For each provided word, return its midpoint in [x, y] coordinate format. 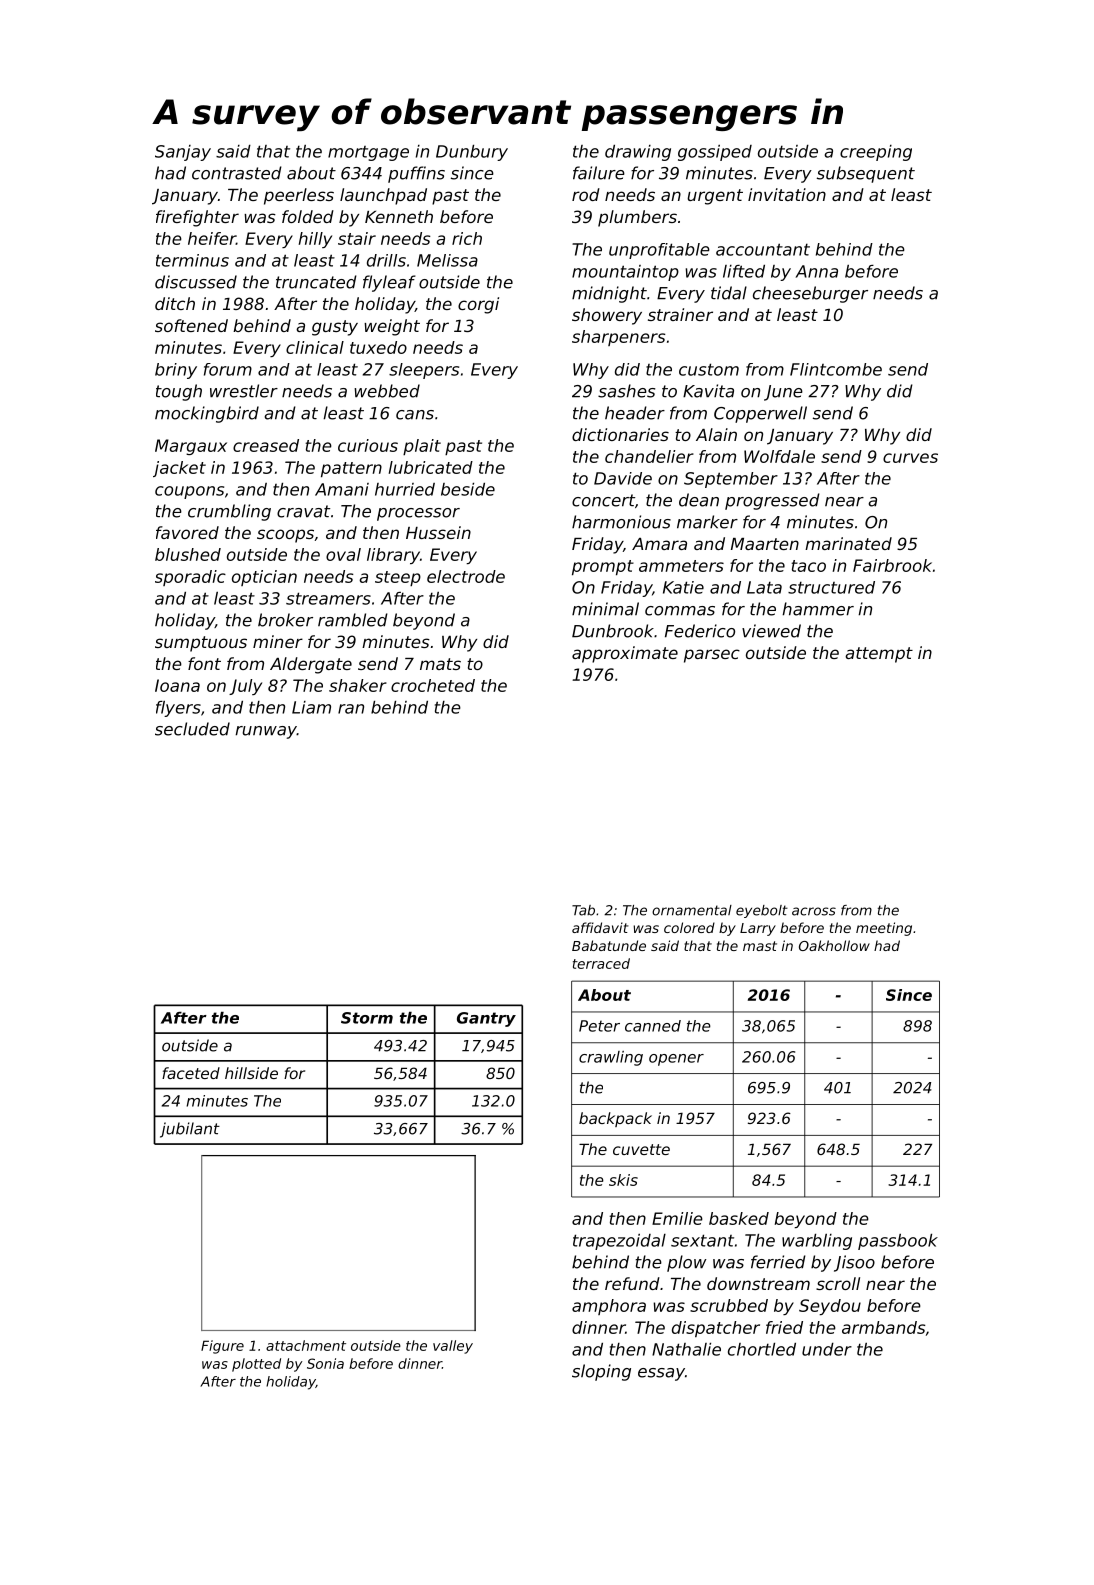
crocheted [433, 685]
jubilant [190, 1130]
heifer [212, 238]
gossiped [715, 153]
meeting [884, 929]
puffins [416, 174]
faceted [191, 1073]
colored [689, 927]
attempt [879, 655]
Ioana [177, 685]
